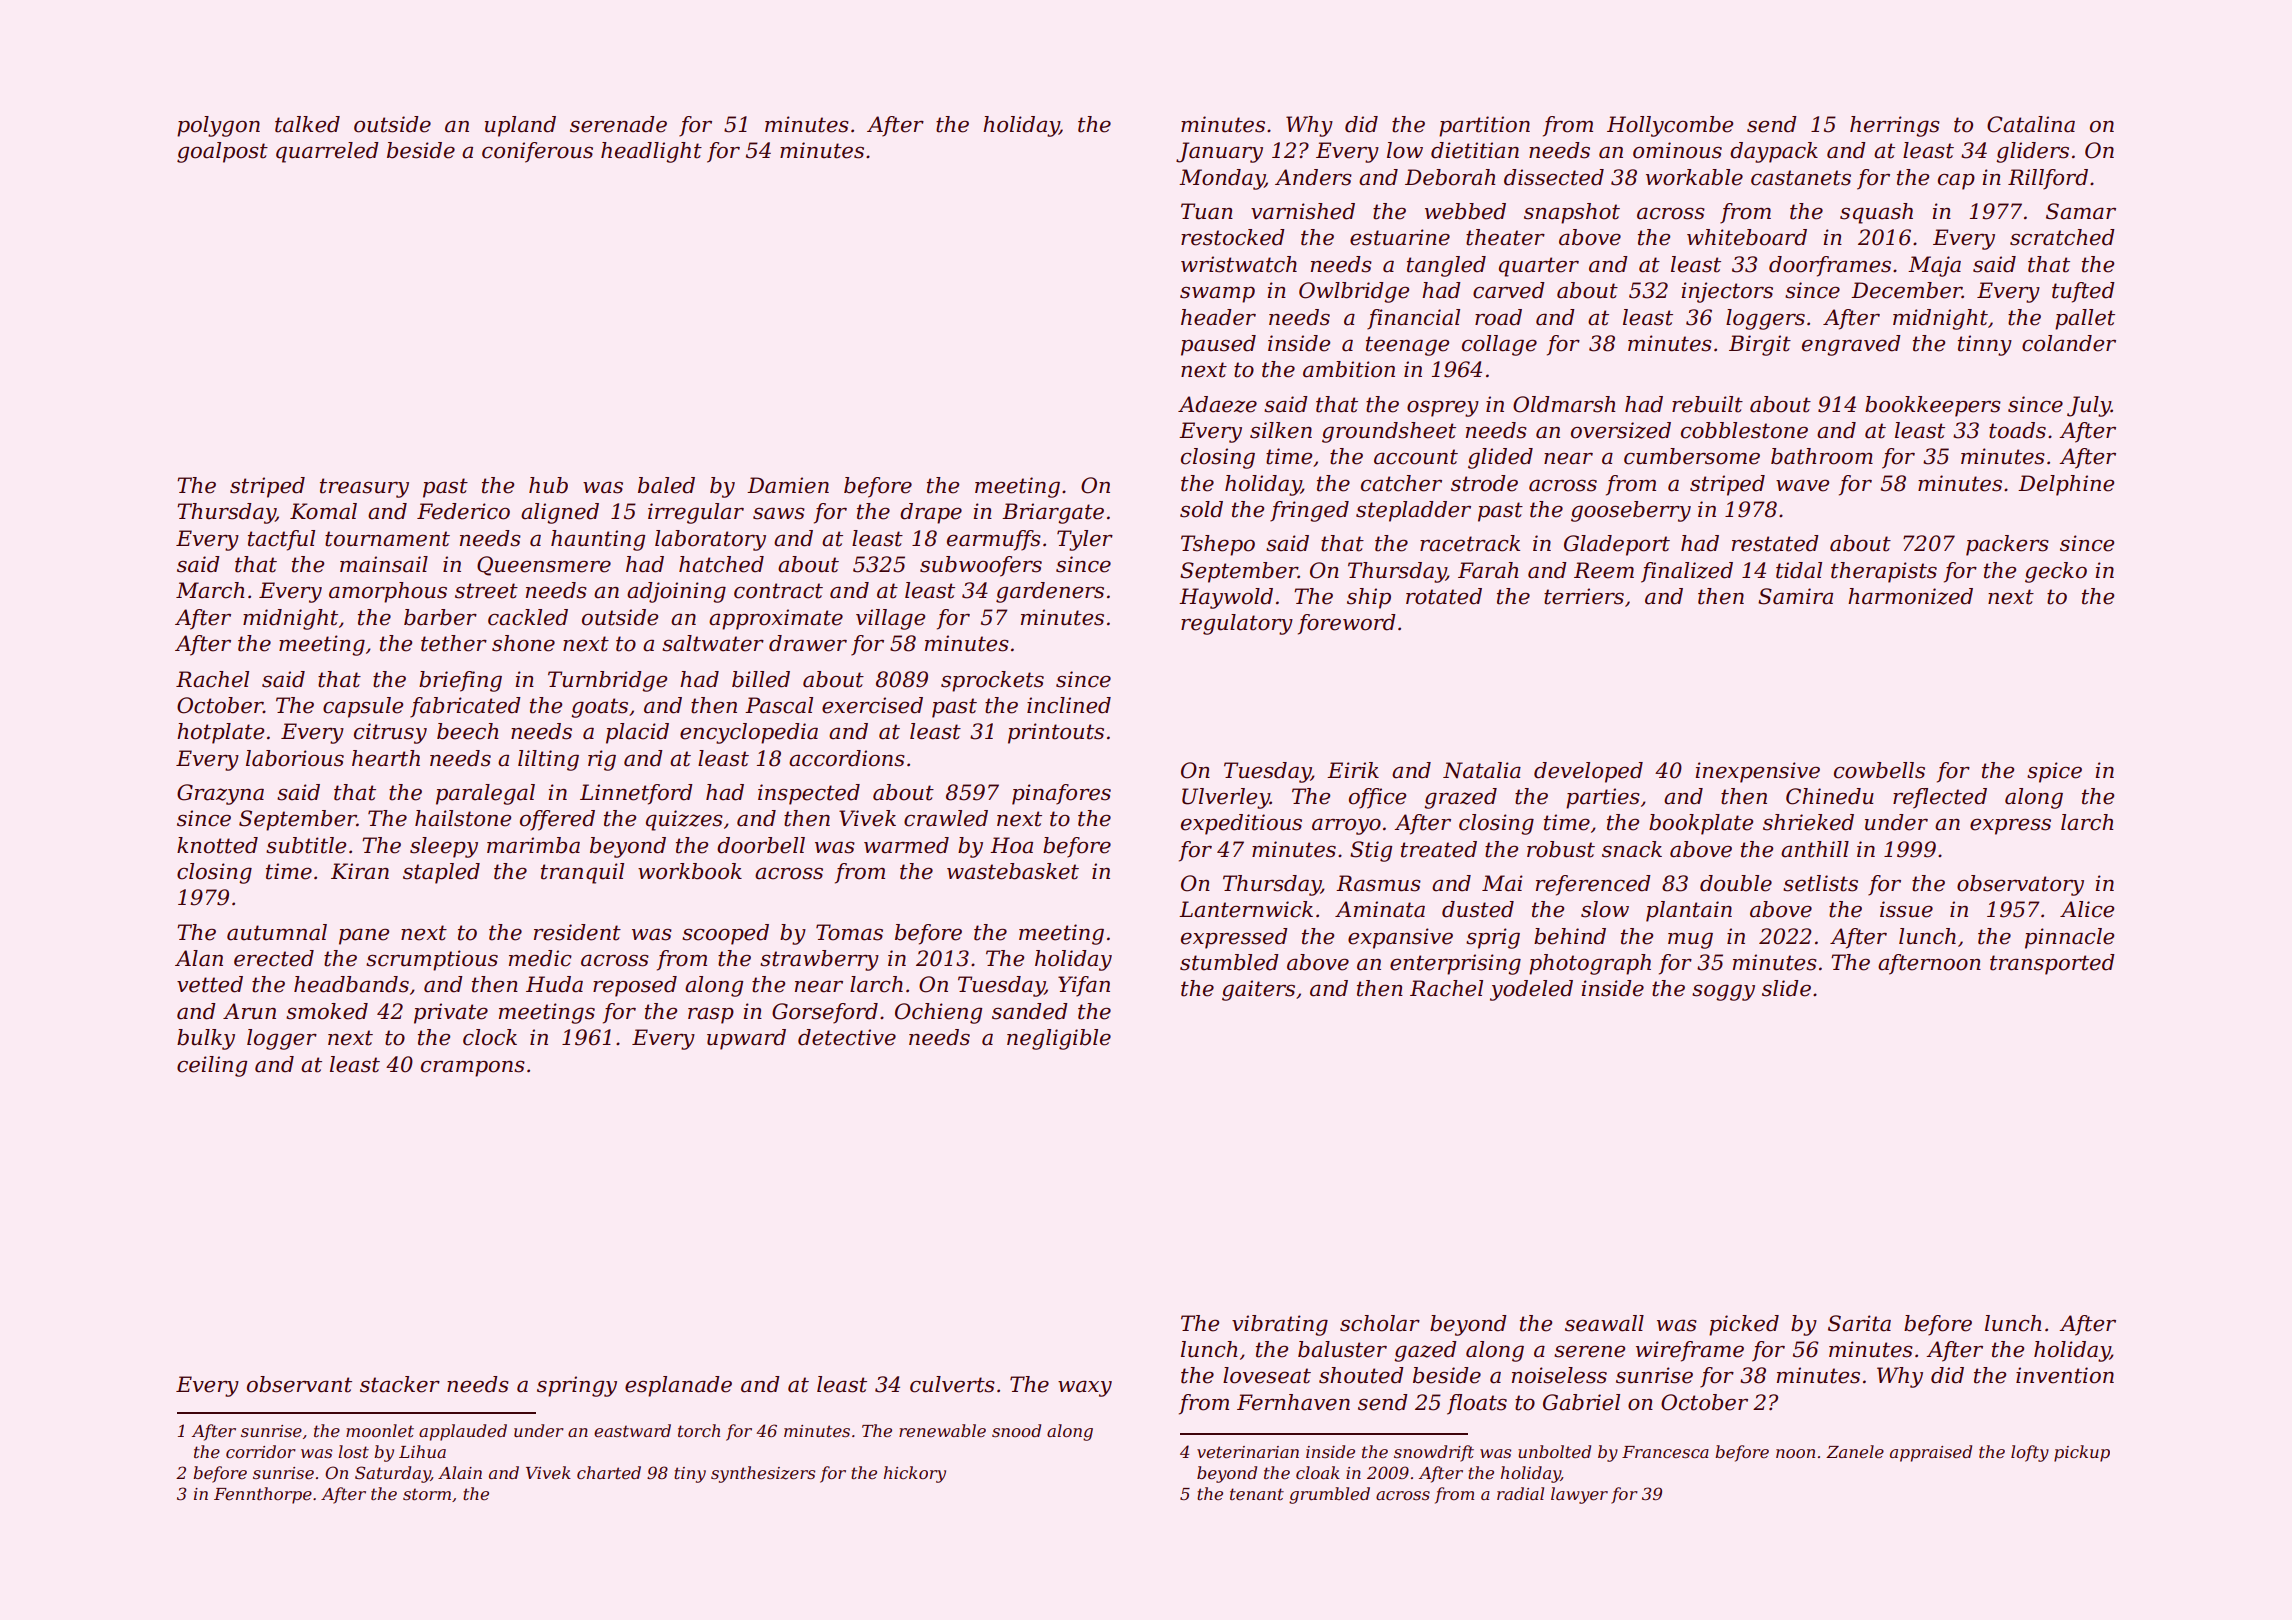 The height and width of the screenshot is (1620, 2292). What do you see at coordinates (1584, 596) in the screenshot?
I see `terriers` at bounding box center [1584, 596].
